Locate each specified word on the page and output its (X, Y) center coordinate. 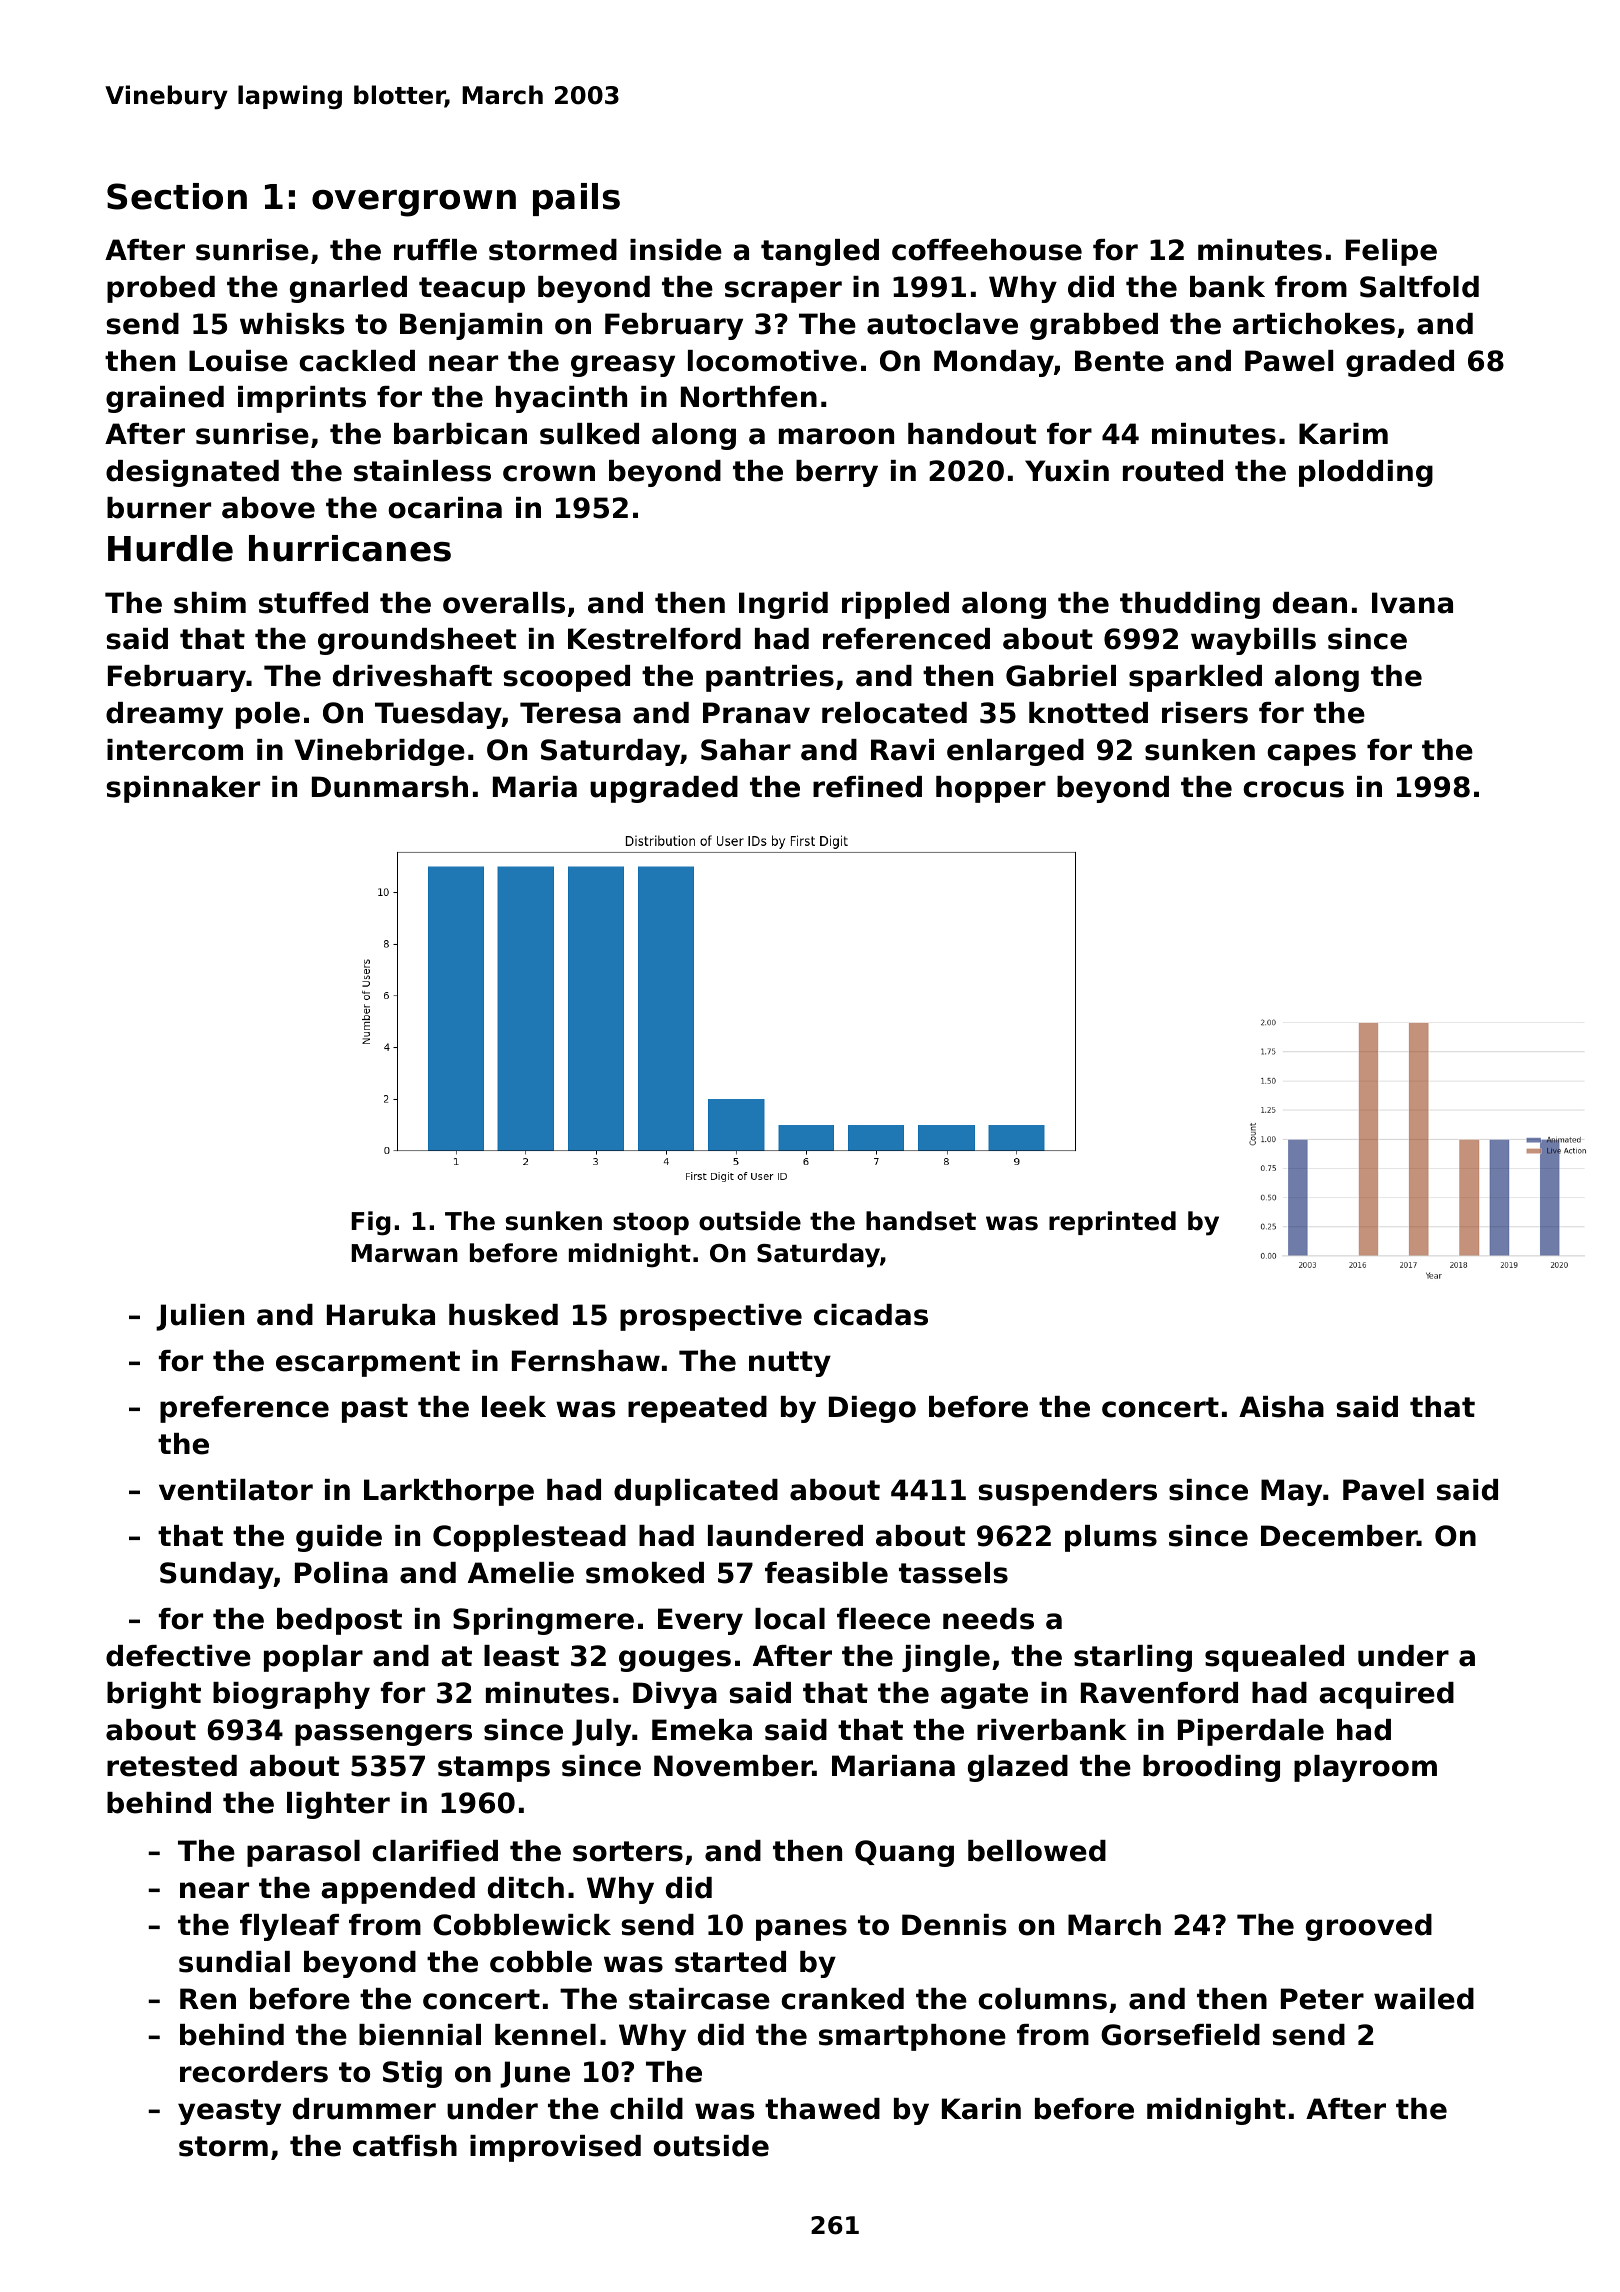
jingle (946, 1658)
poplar (313, 1658)
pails (576, 199)
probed (161, 289)
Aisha (1281, 1407)
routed (1173, 471)
